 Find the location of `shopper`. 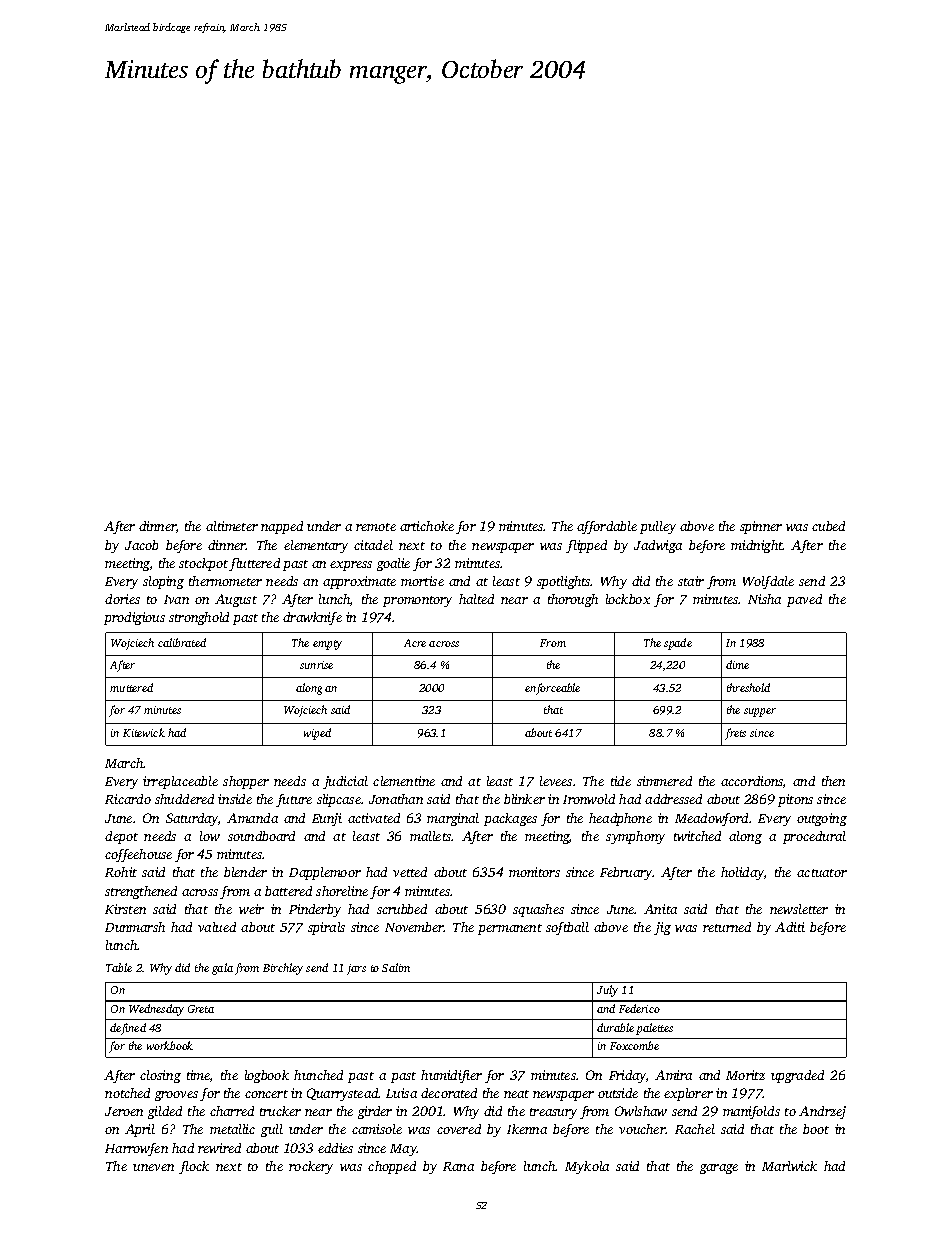

shopper is located at coordinates (246, 782).
